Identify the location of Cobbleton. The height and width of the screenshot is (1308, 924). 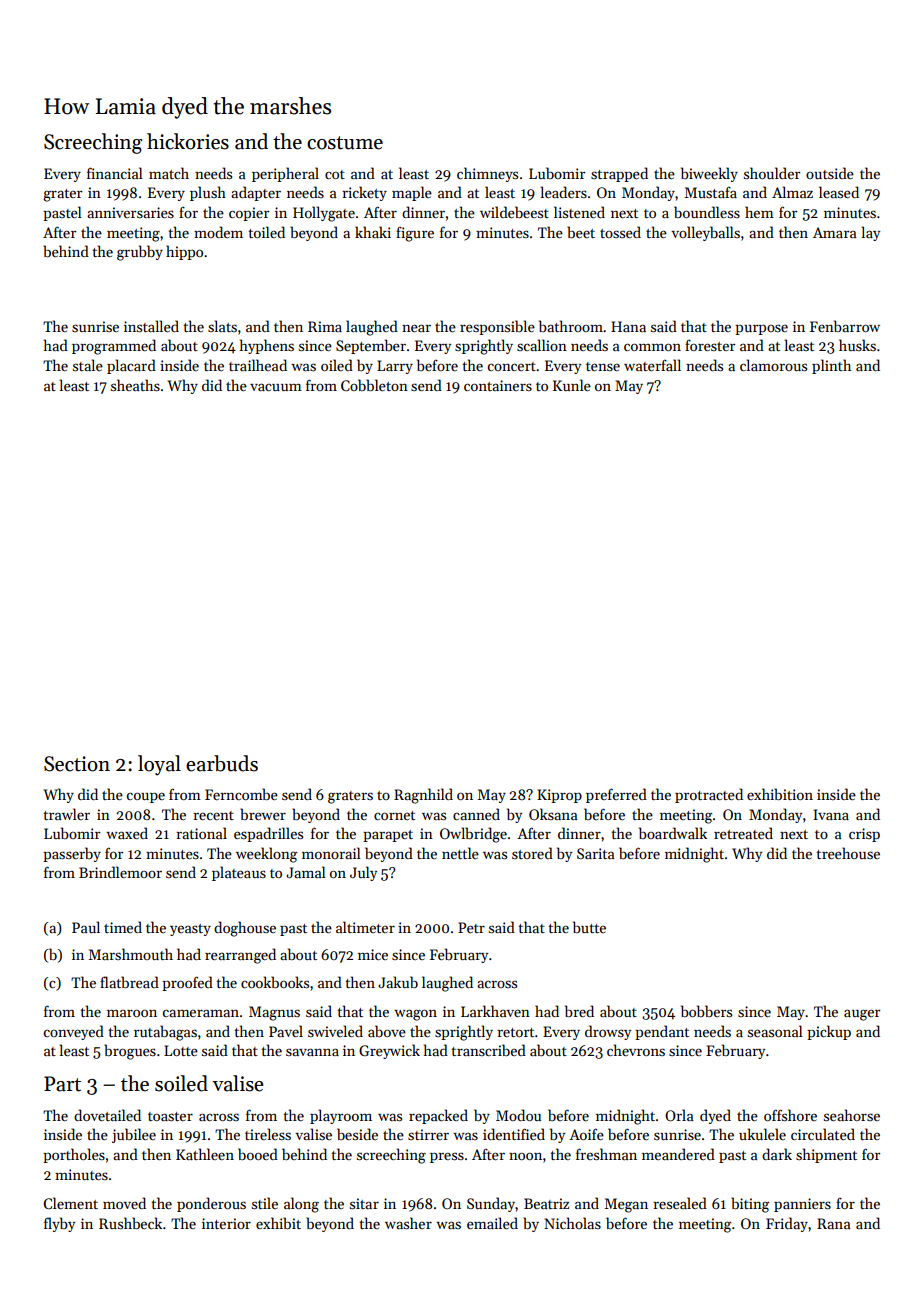
(374, 385).
